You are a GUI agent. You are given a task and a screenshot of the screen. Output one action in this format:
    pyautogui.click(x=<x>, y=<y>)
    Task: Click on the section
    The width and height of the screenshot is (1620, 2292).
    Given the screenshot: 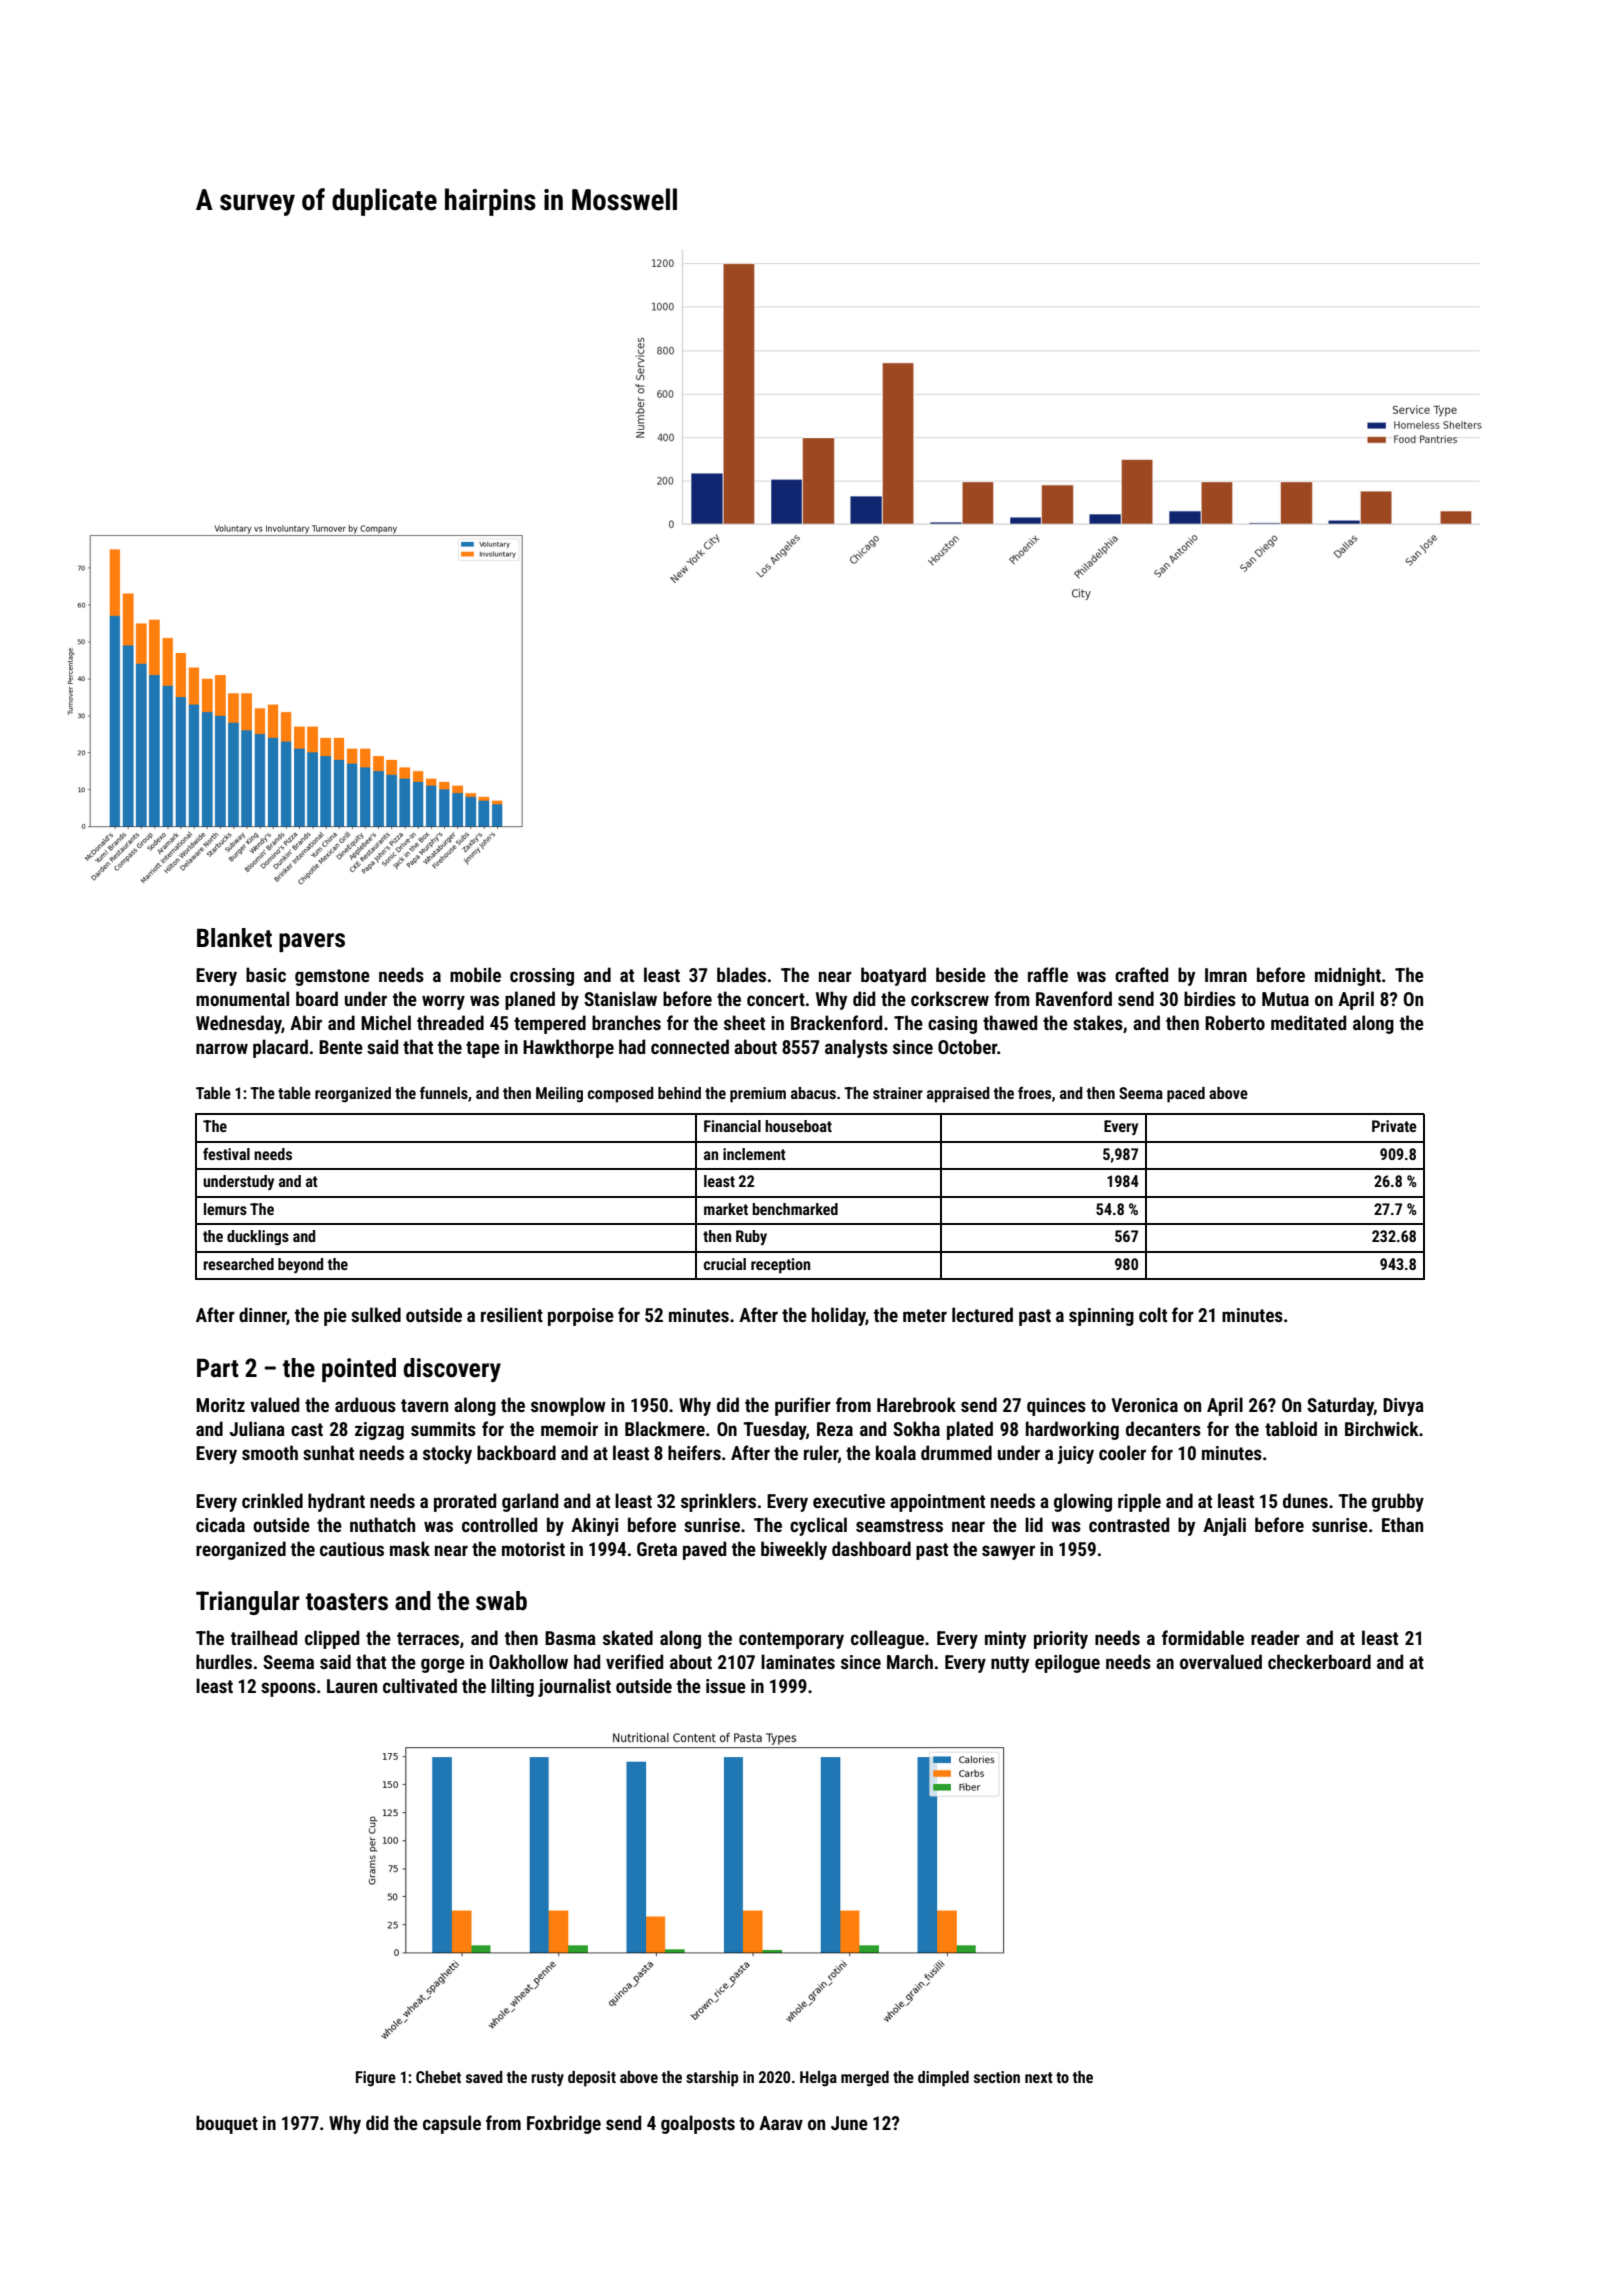 What is the action you would take?
    pyautogui.click(x=997, y=2077)
